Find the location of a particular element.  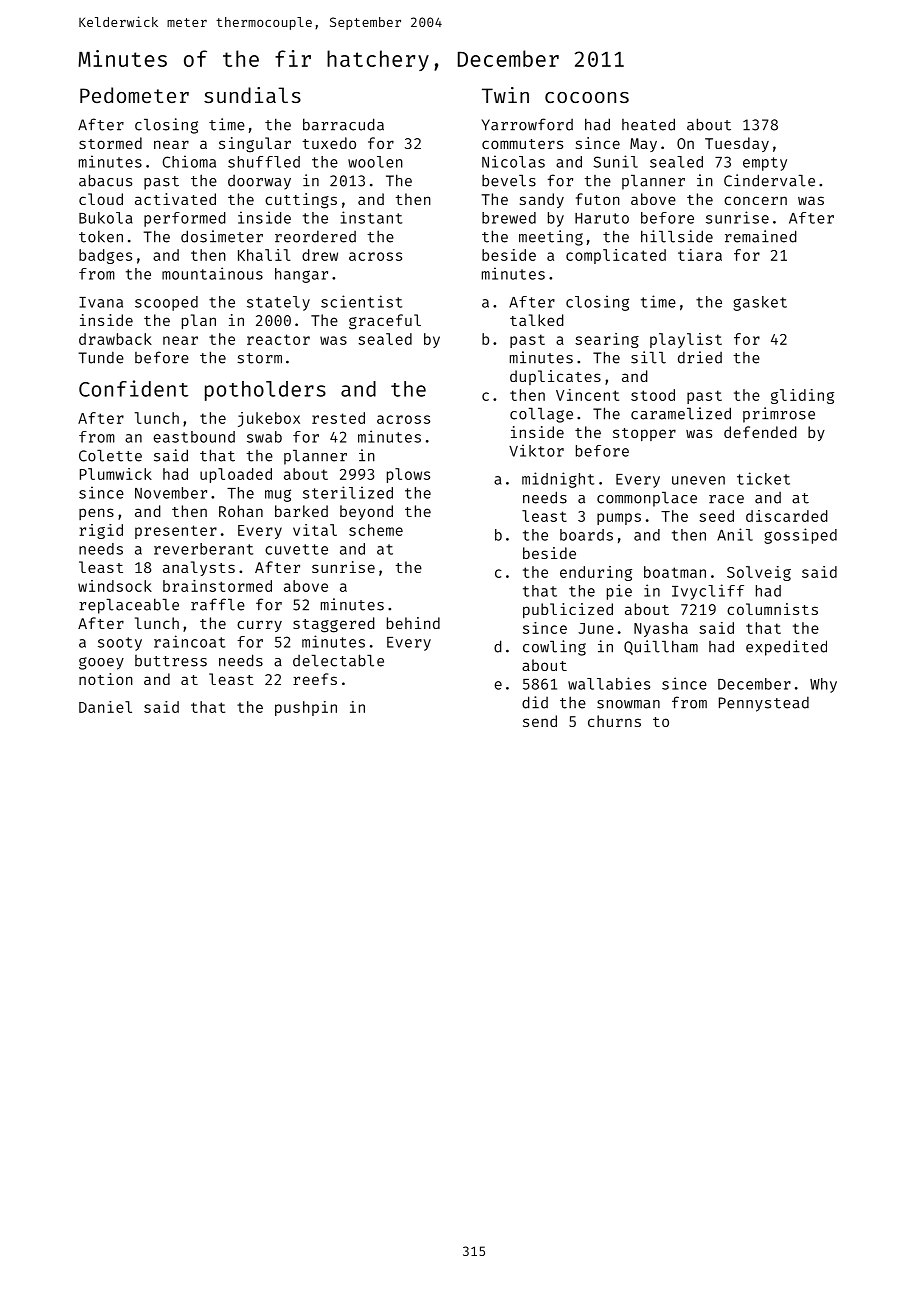

dried is located at coordinates (700, 357).
